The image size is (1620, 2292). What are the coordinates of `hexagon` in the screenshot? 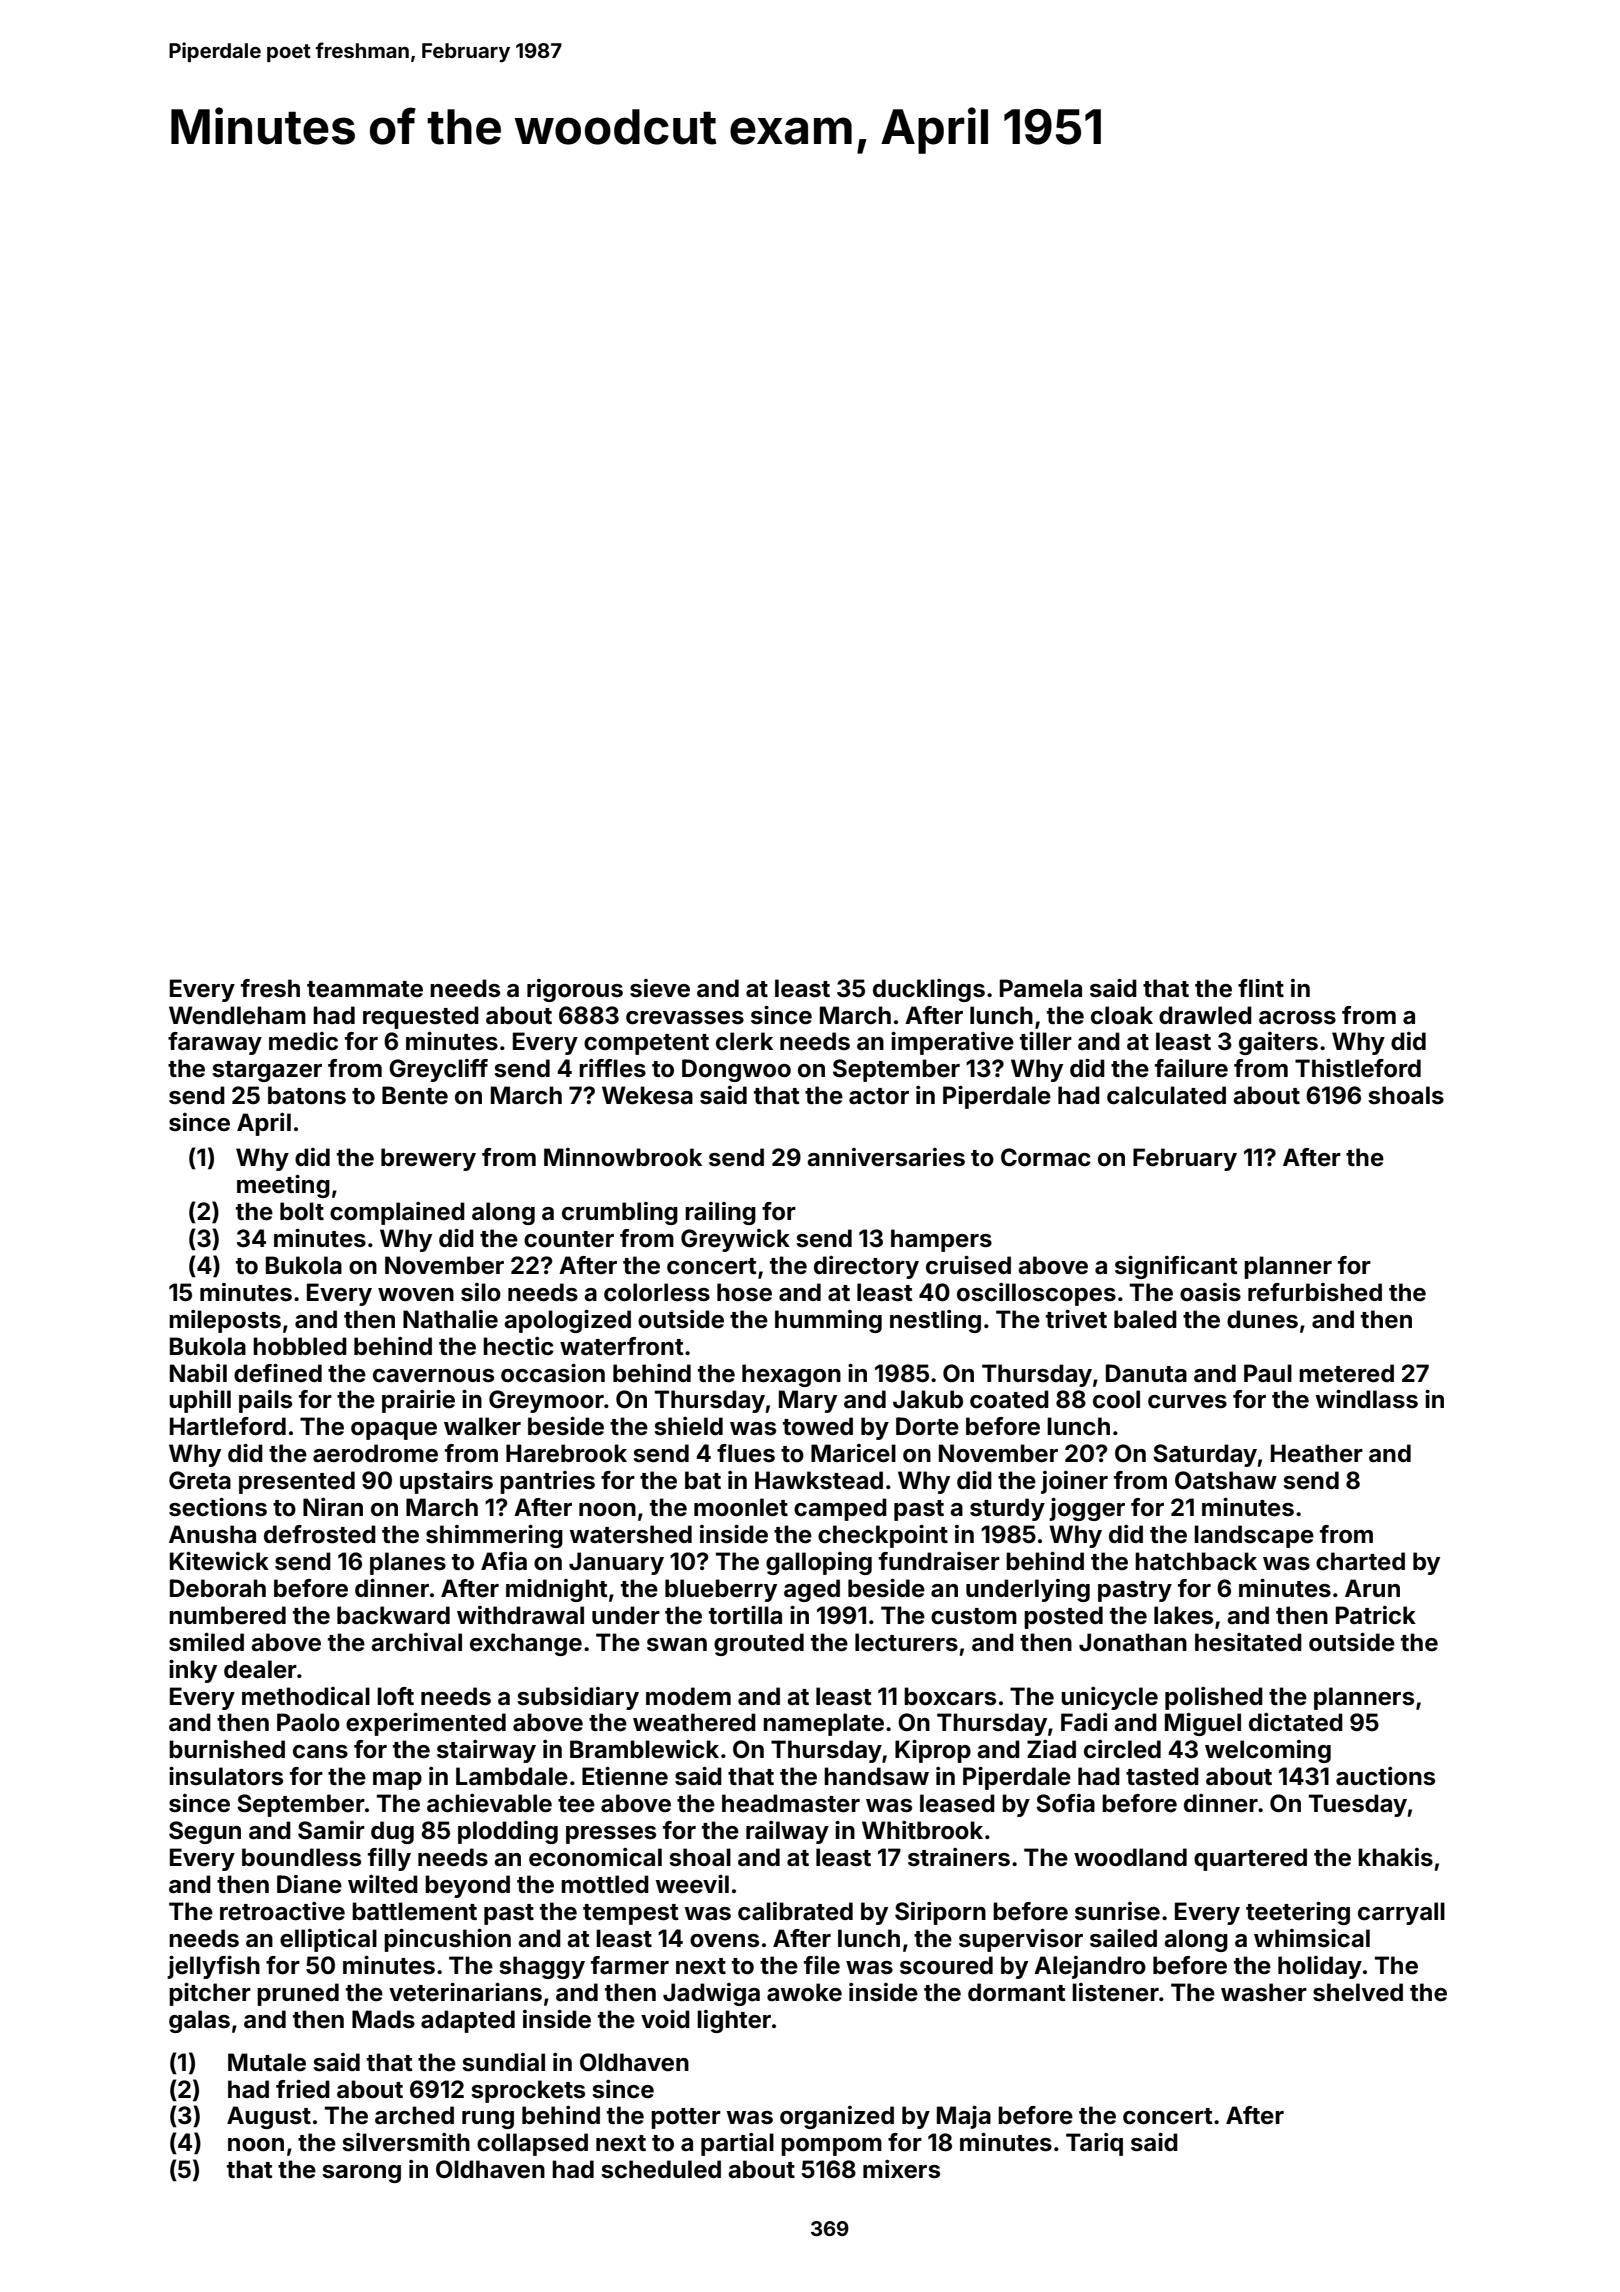 It's located at (791, 1375).
